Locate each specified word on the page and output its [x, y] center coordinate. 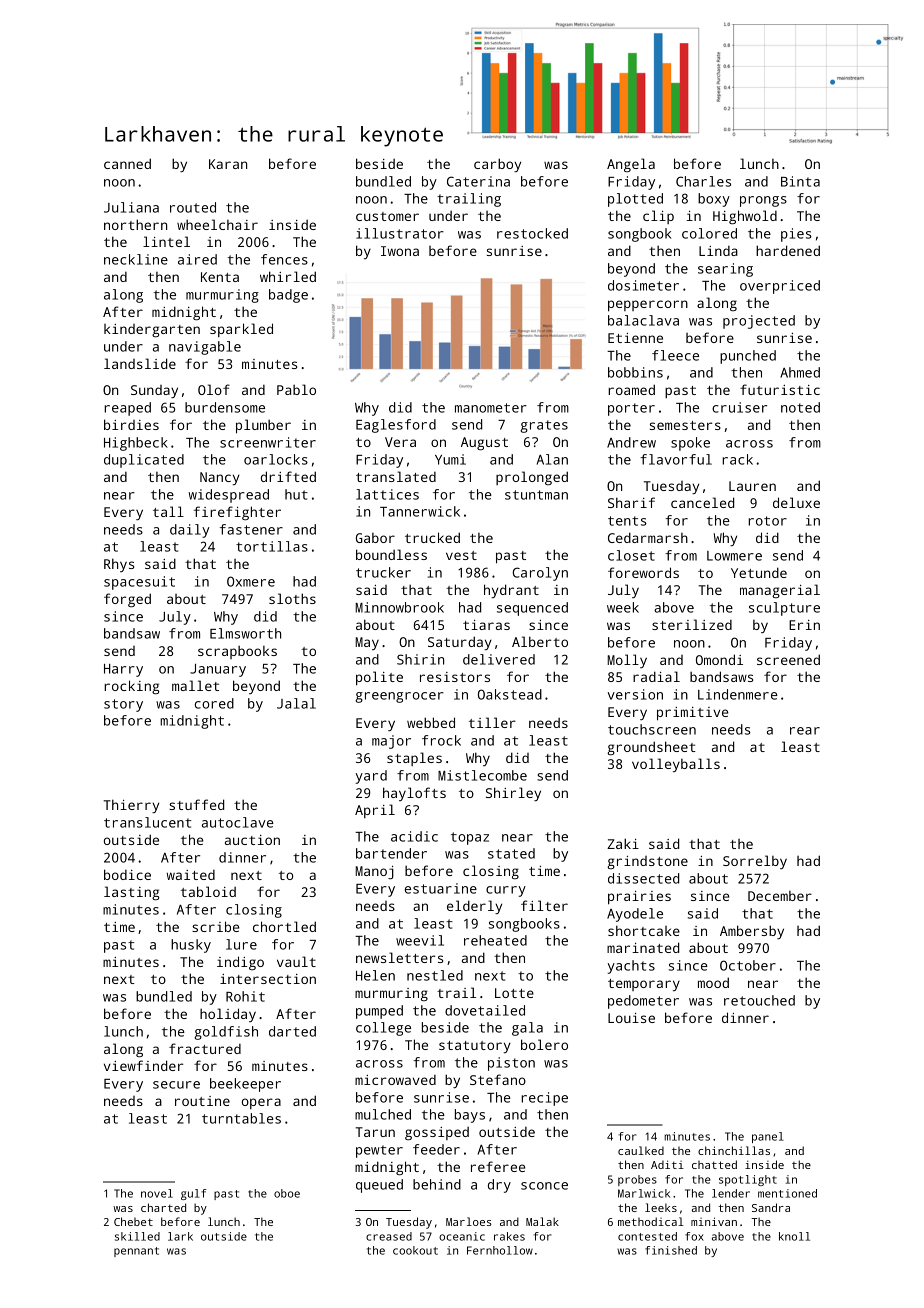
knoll [794, 1236]
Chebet [133, 1221]
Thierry [131, 806]
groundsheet [651, 748]
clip [658, 217]
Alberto [540, 641]
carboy [497, 165]
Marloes [469, 1221]
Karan [228, 164]
